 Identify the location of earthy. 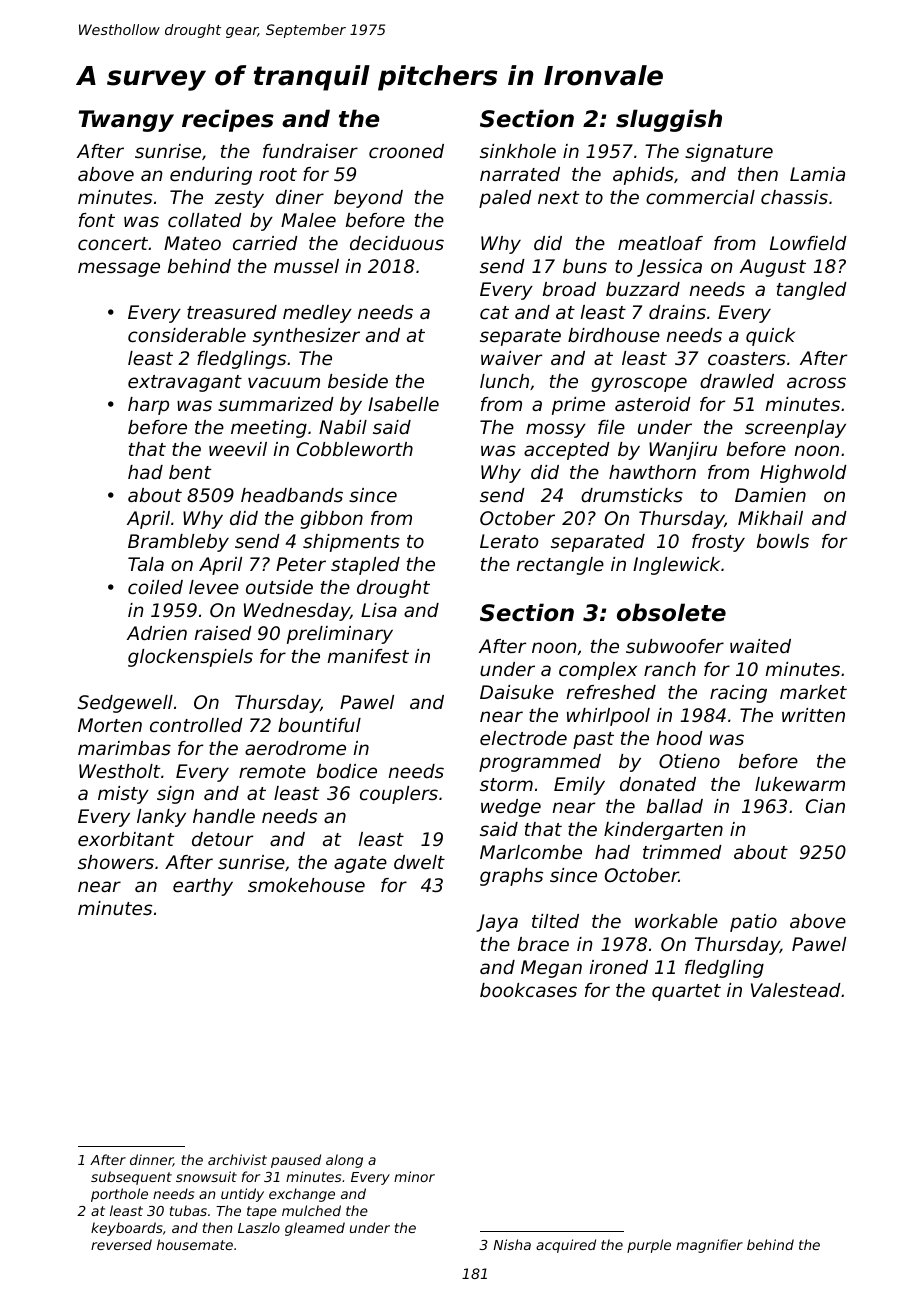
(203, 887).
